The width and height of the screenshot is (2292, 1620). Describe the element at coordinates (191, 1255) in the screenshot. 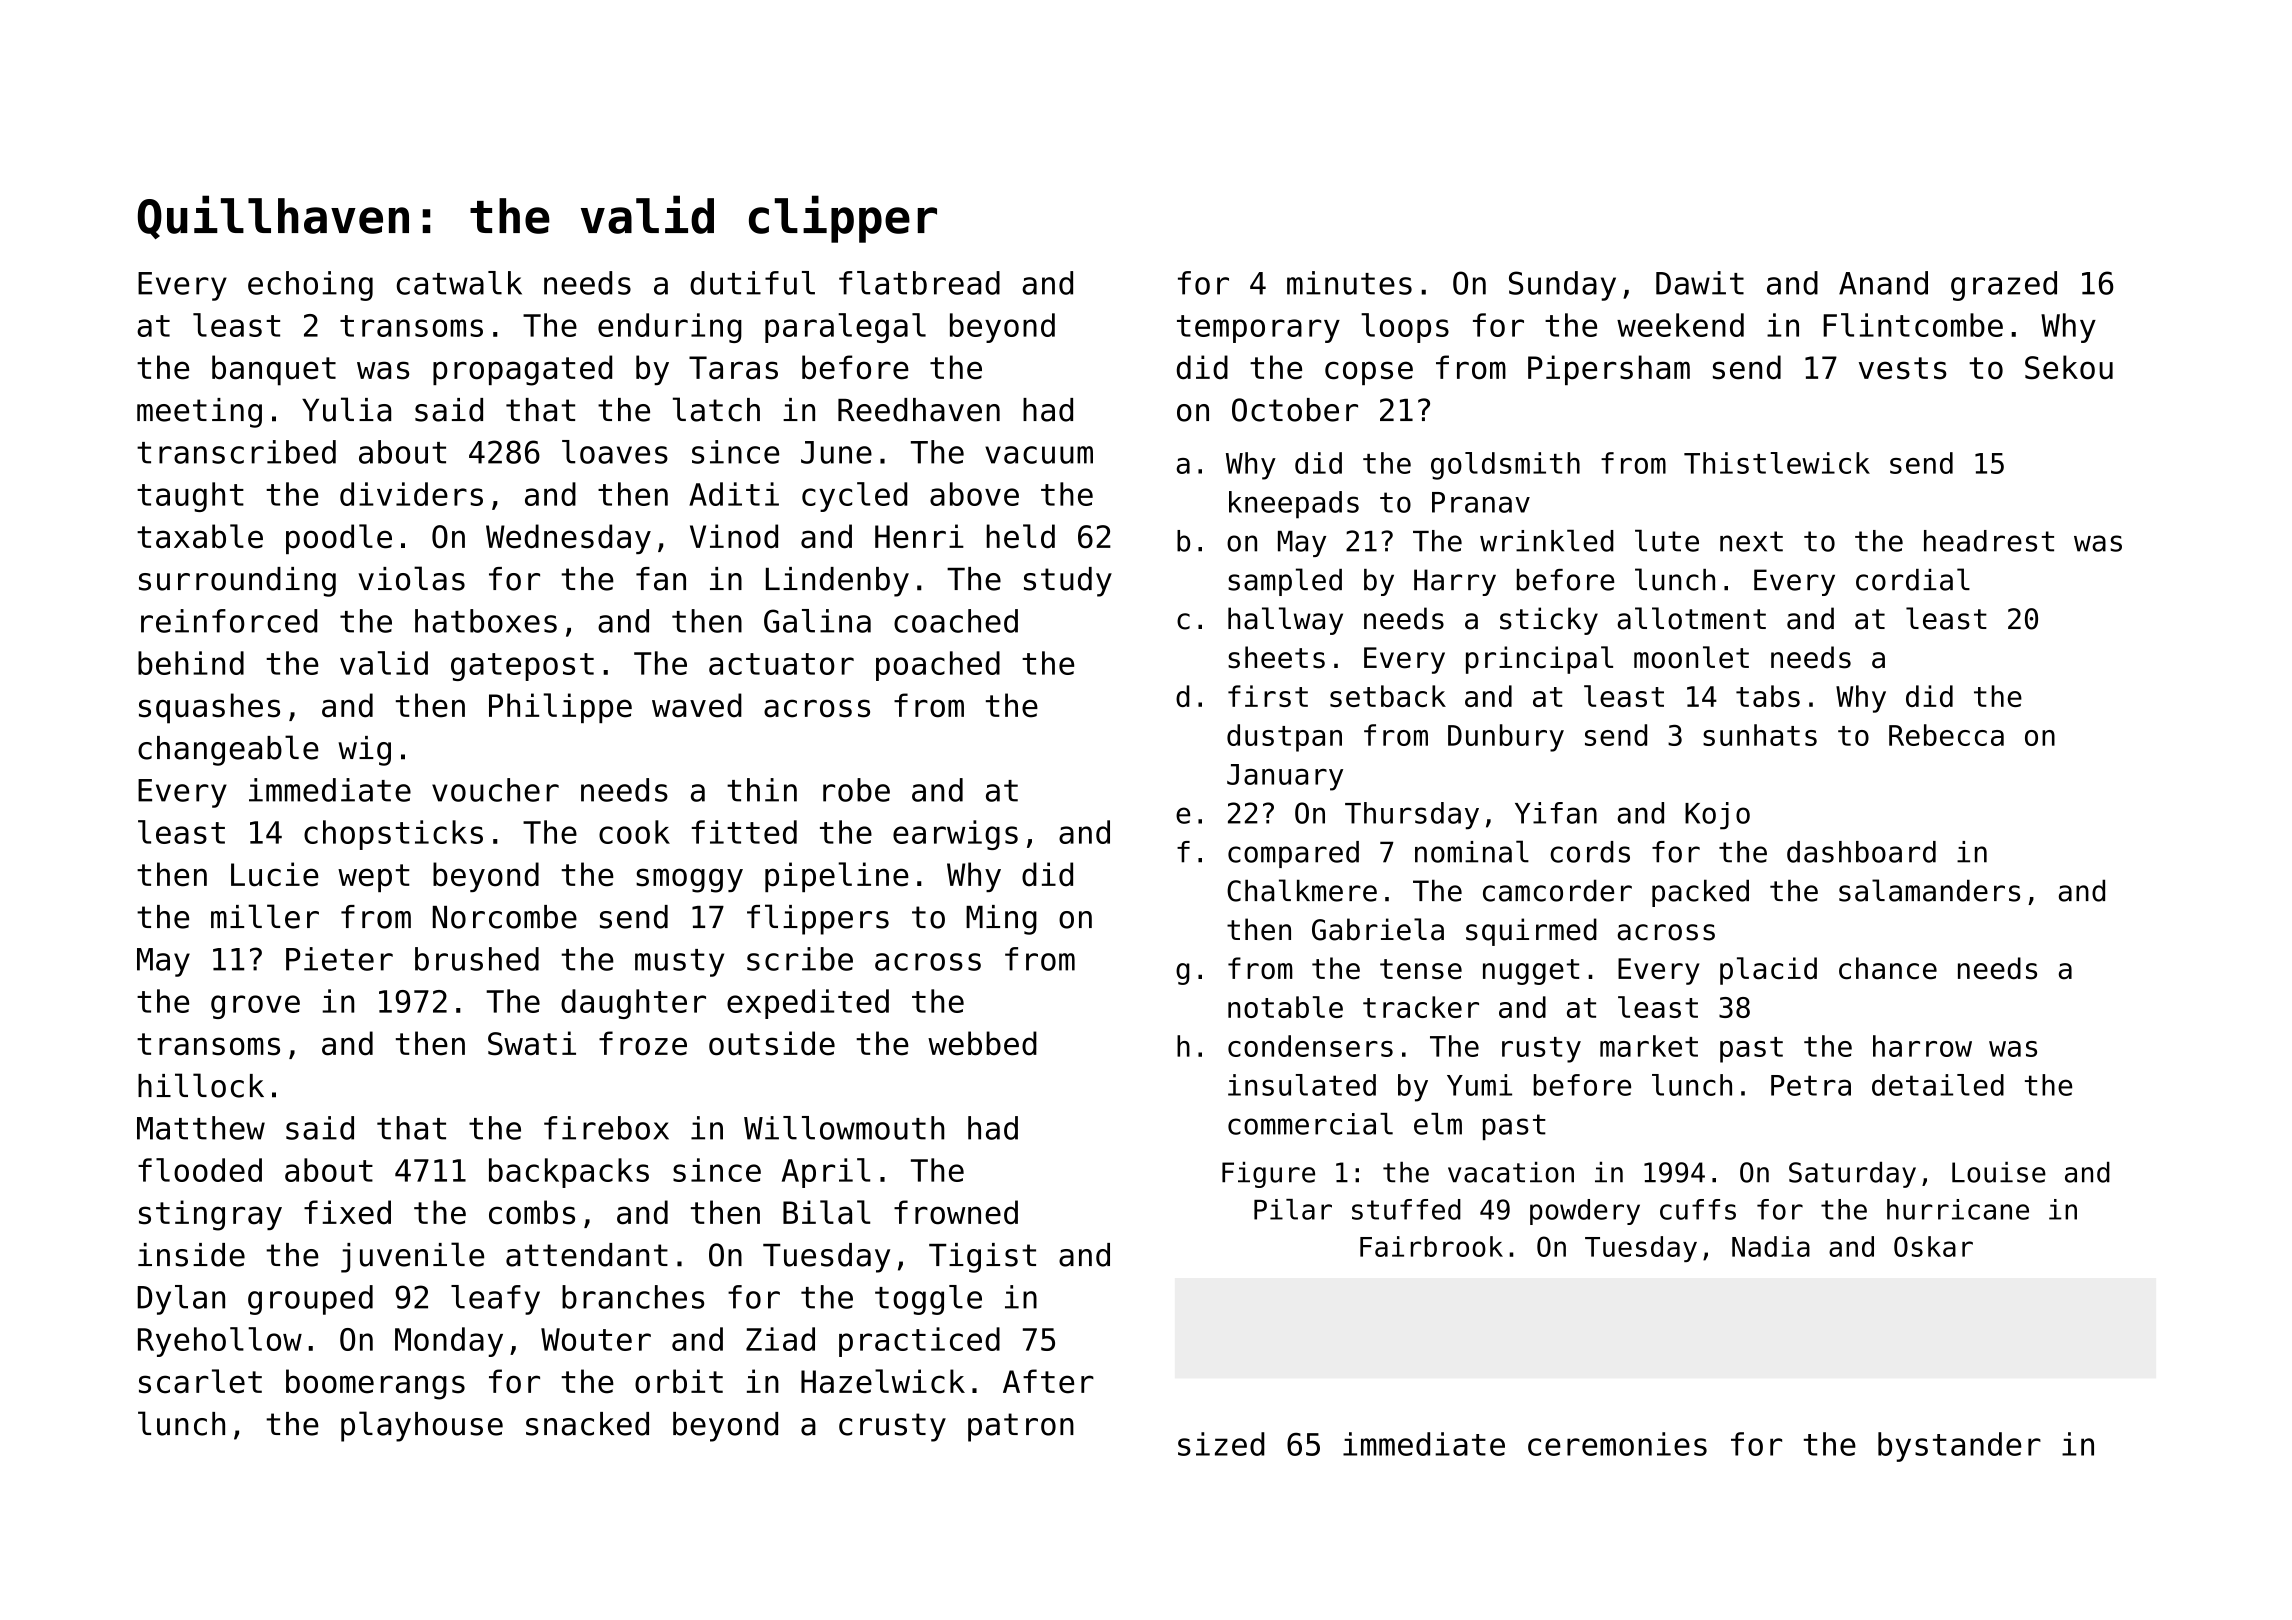

I see `inside` at that location.
